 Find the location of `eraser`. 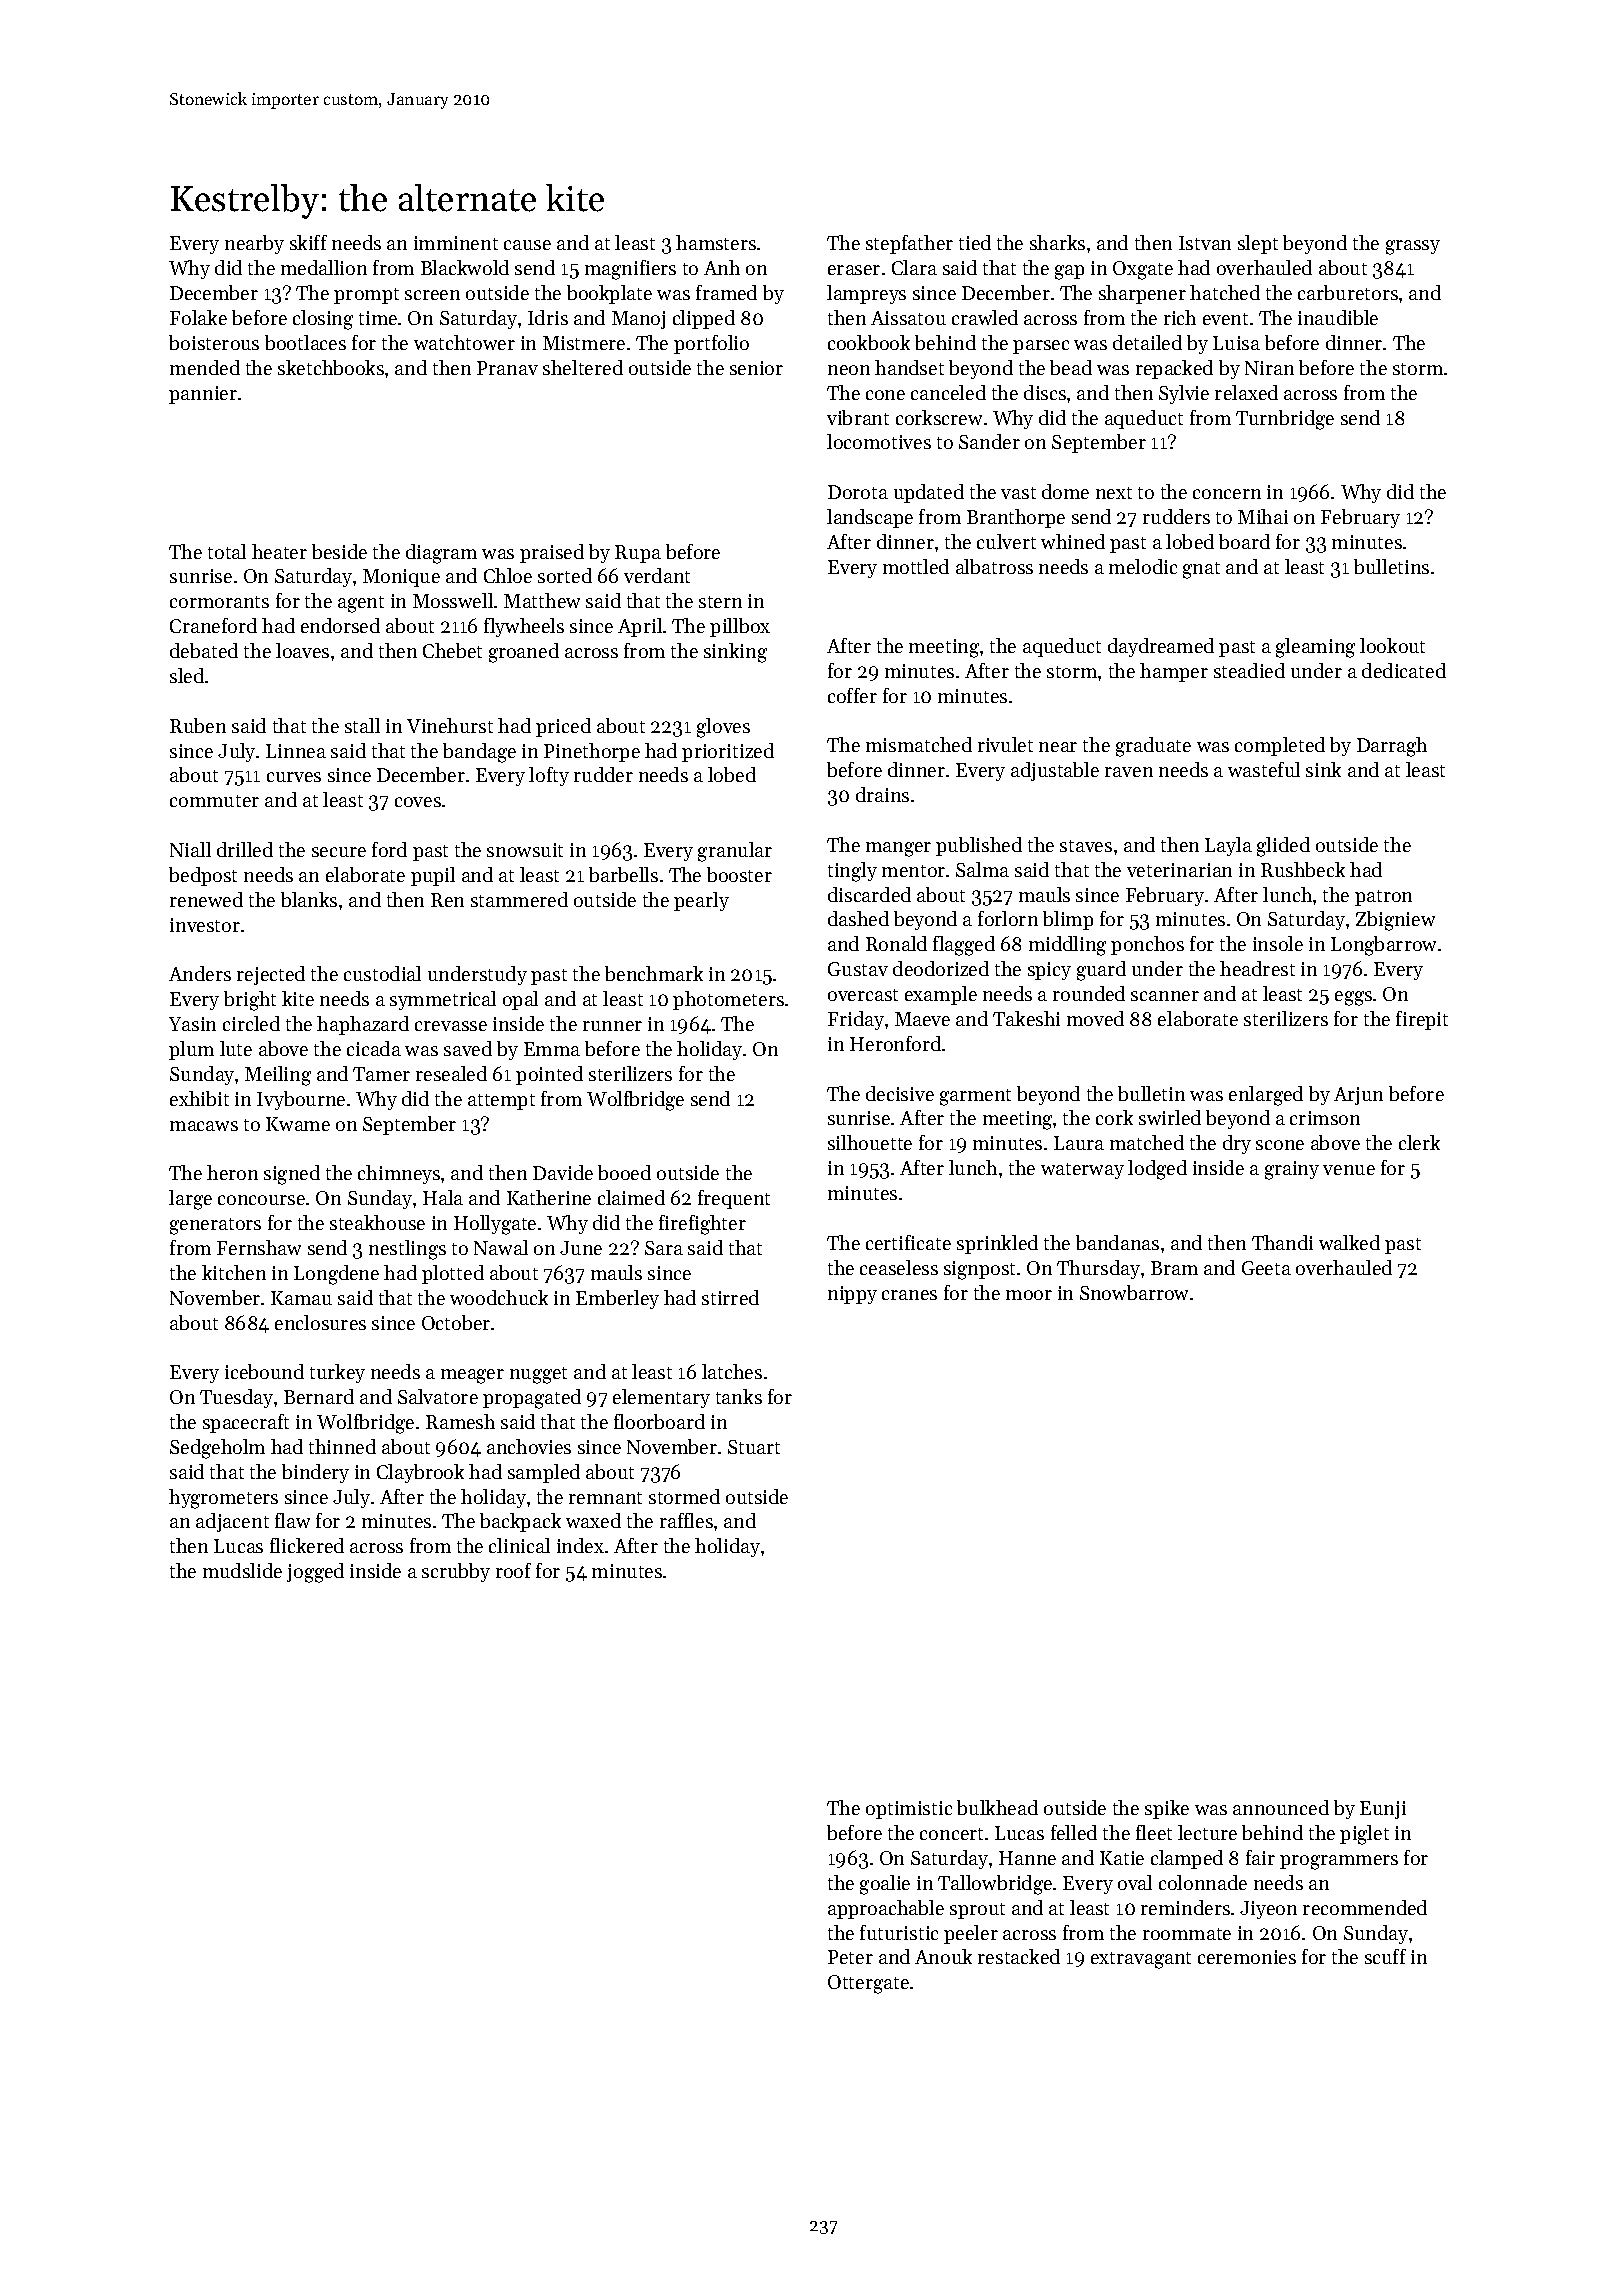

eraser is located at coordinates (854, 270).
